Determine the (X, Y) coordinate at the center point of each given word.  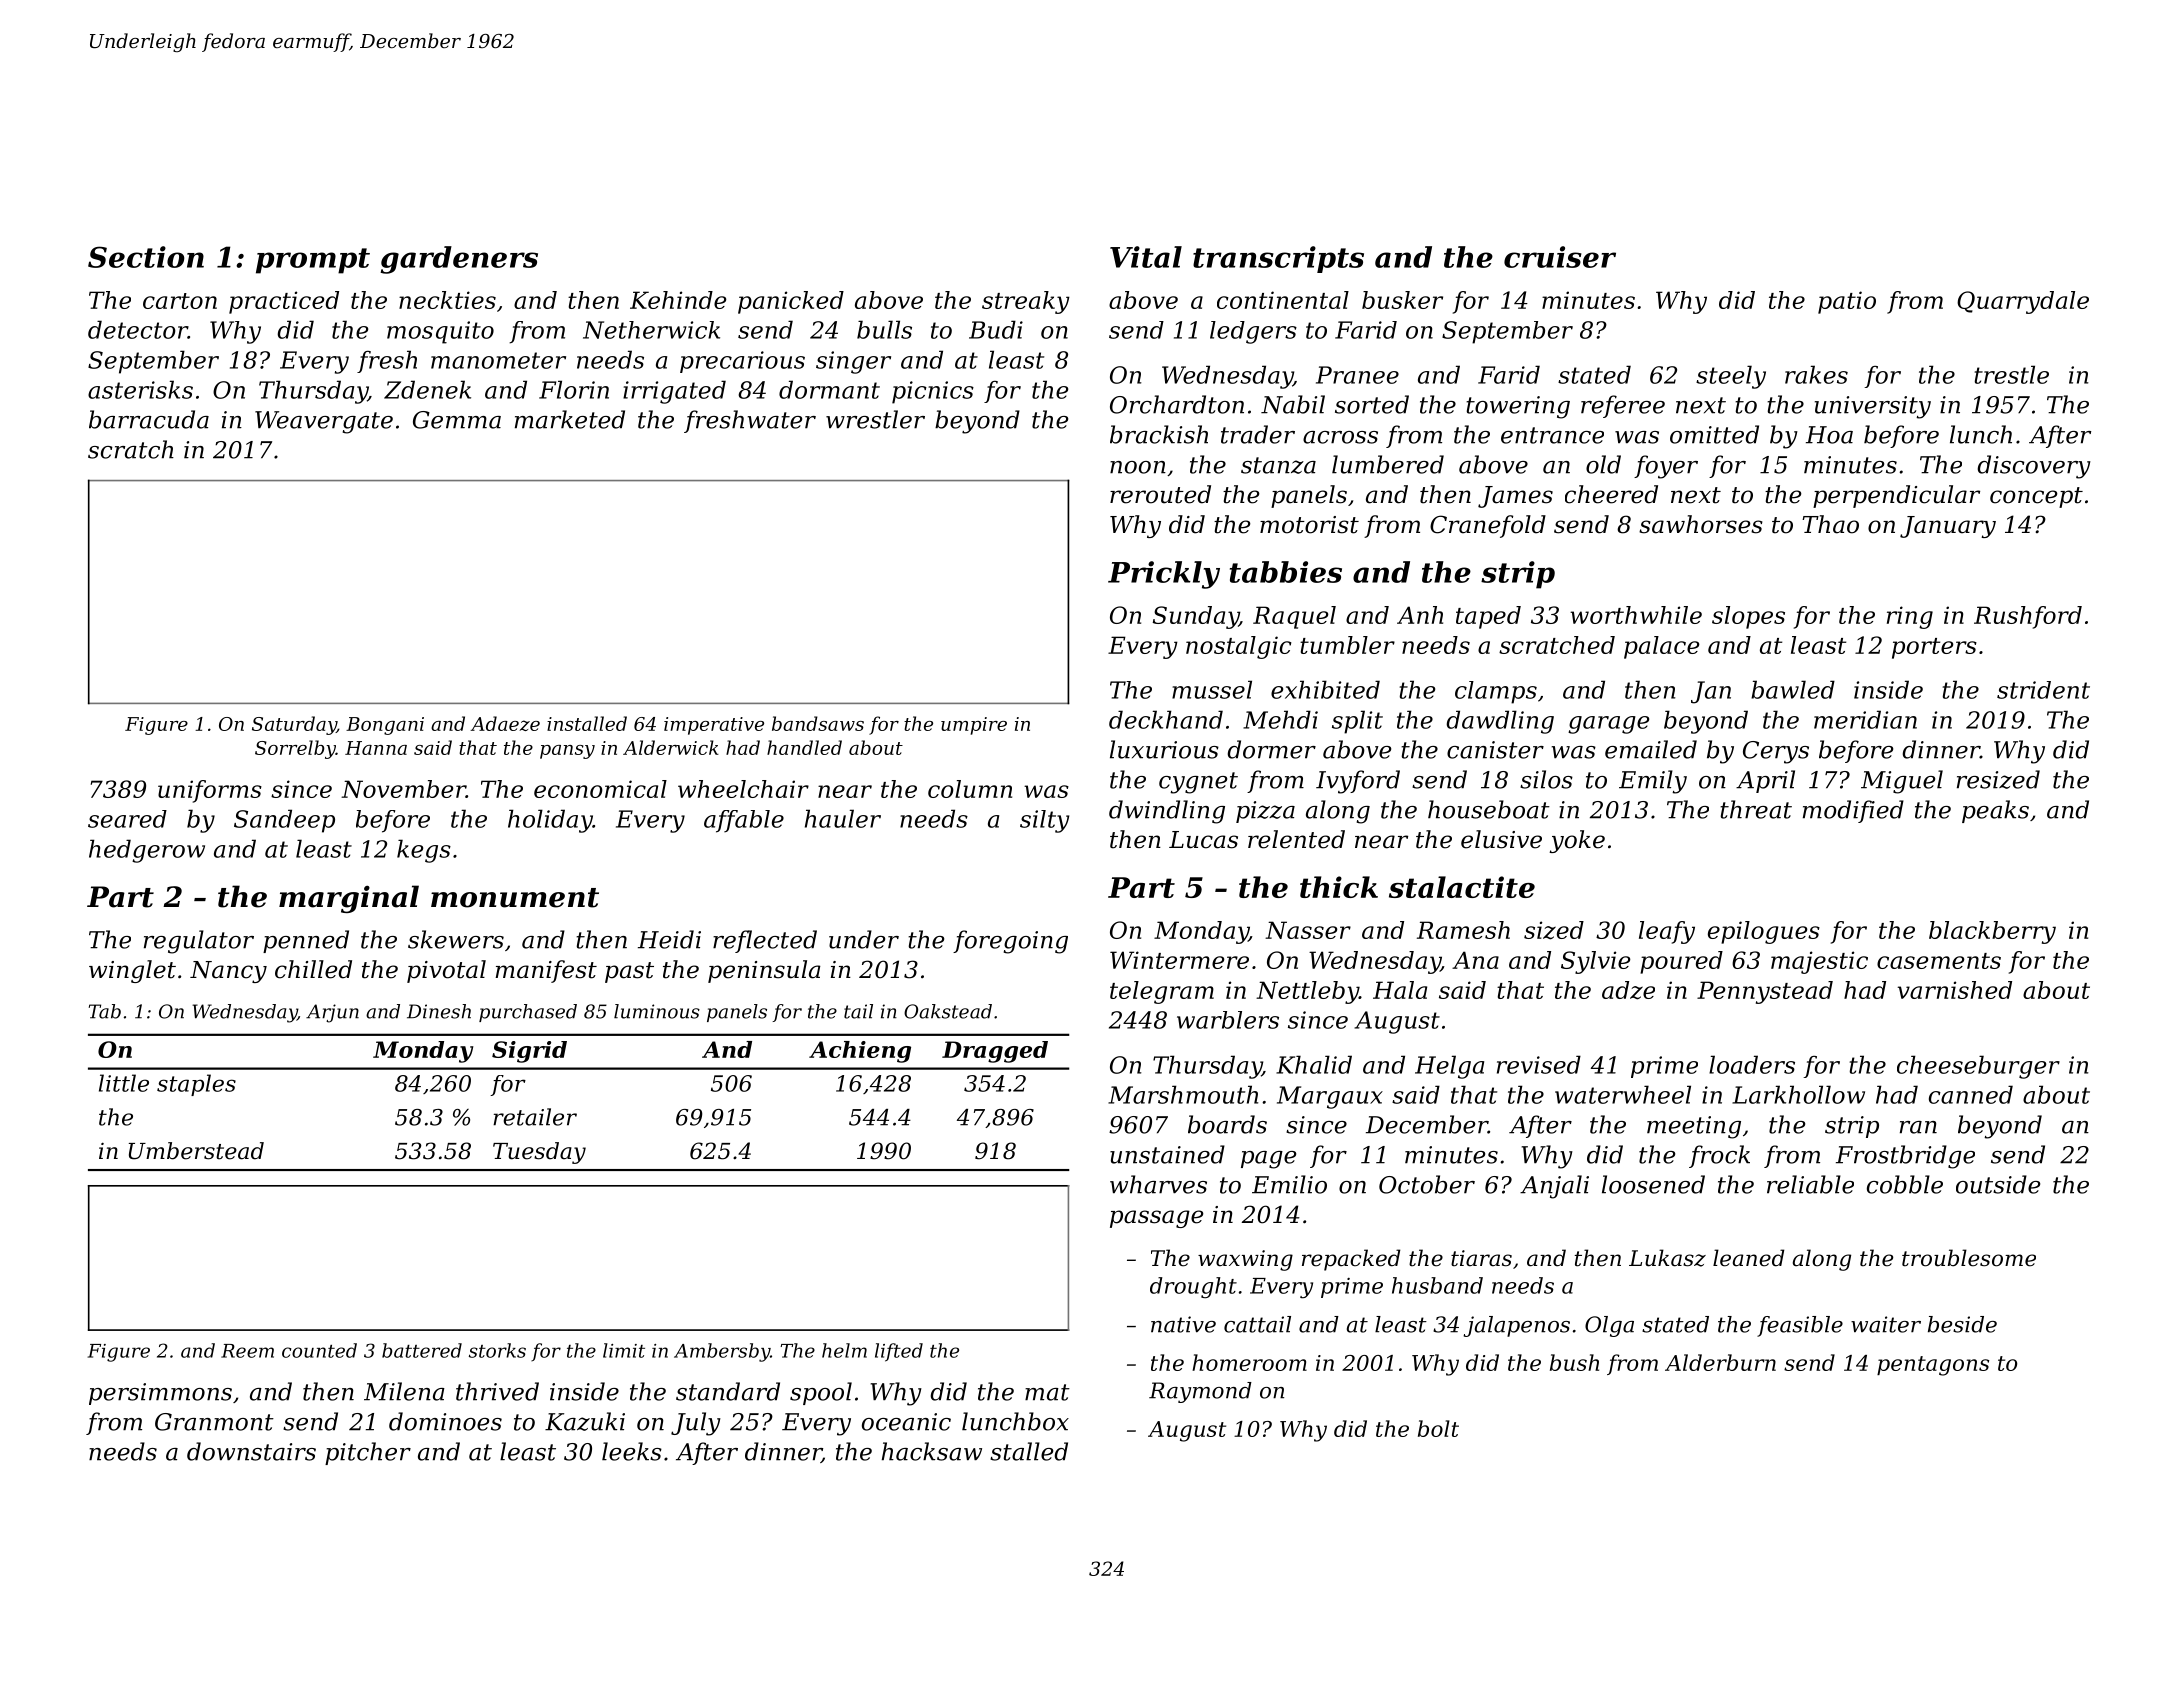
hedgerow (147, 851)
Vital (1146, 257)
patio (1847, 302)
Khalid (1314, 1064)
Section (146, 257)
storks (497, 1350)
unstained (1167, 1154)
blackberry (1992, 932)
